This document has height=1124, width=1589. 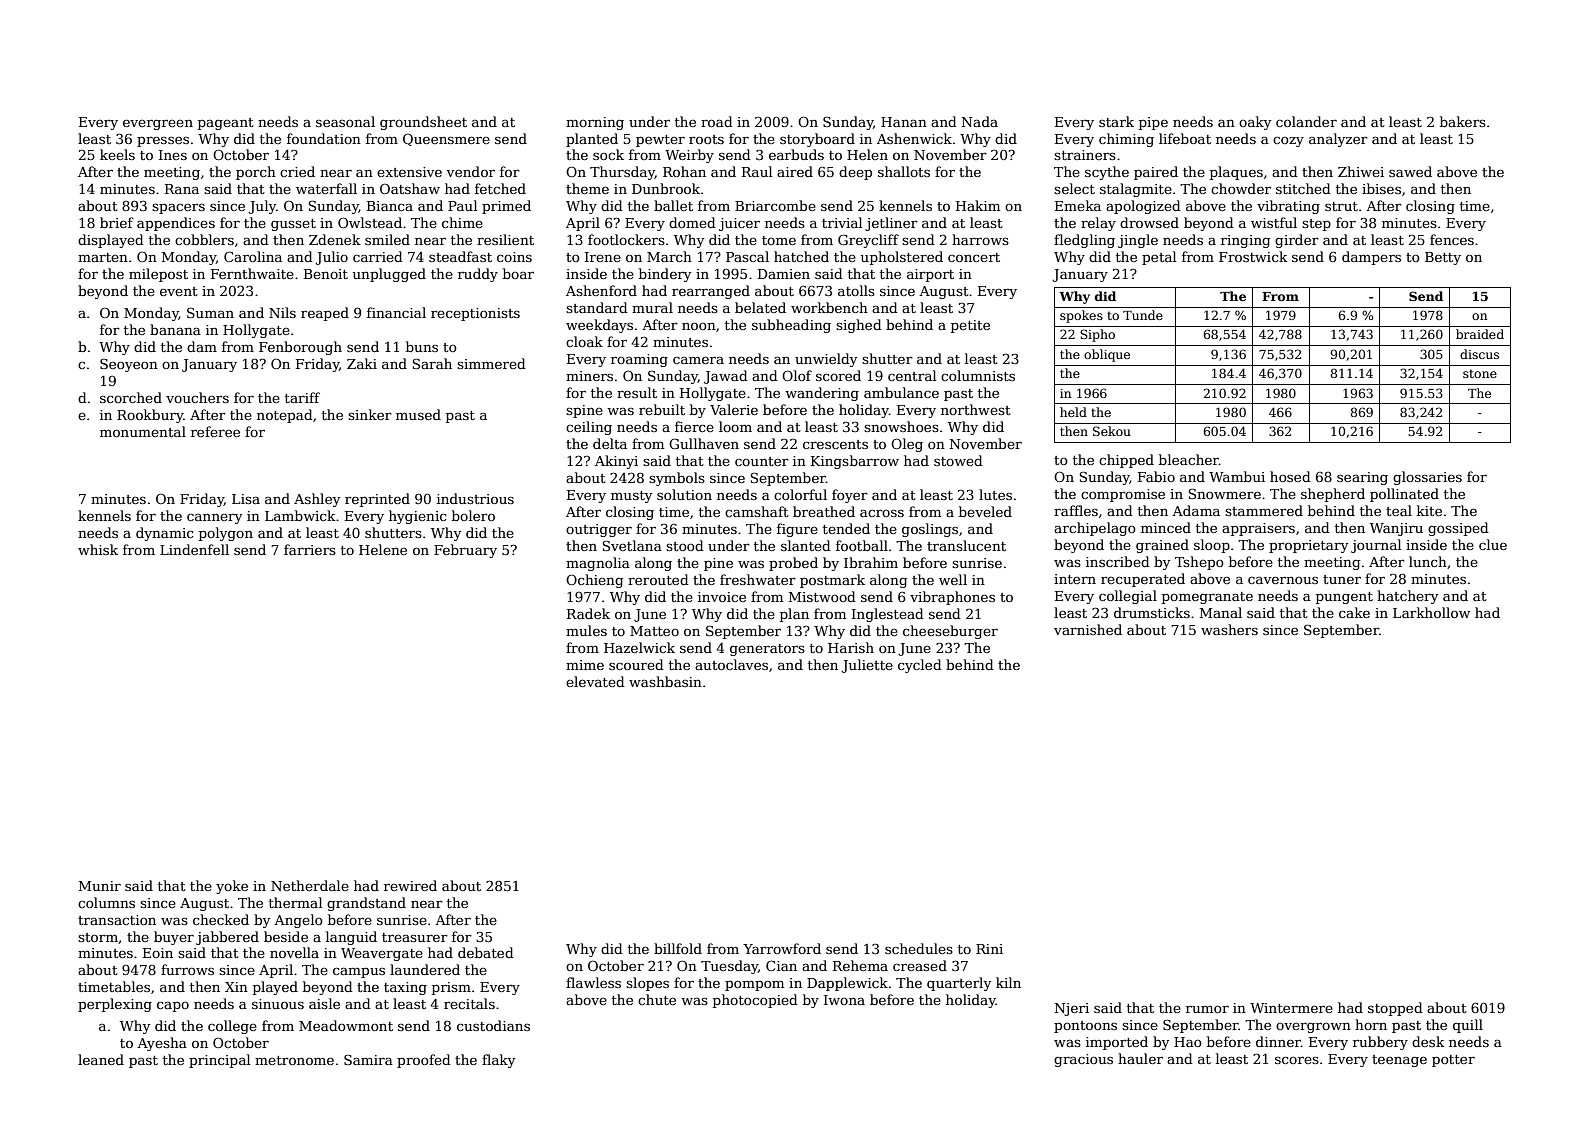 What do you see at coordinates (345, 121) in the document?
I see `seasonal` at bounding box center [345, 121].
